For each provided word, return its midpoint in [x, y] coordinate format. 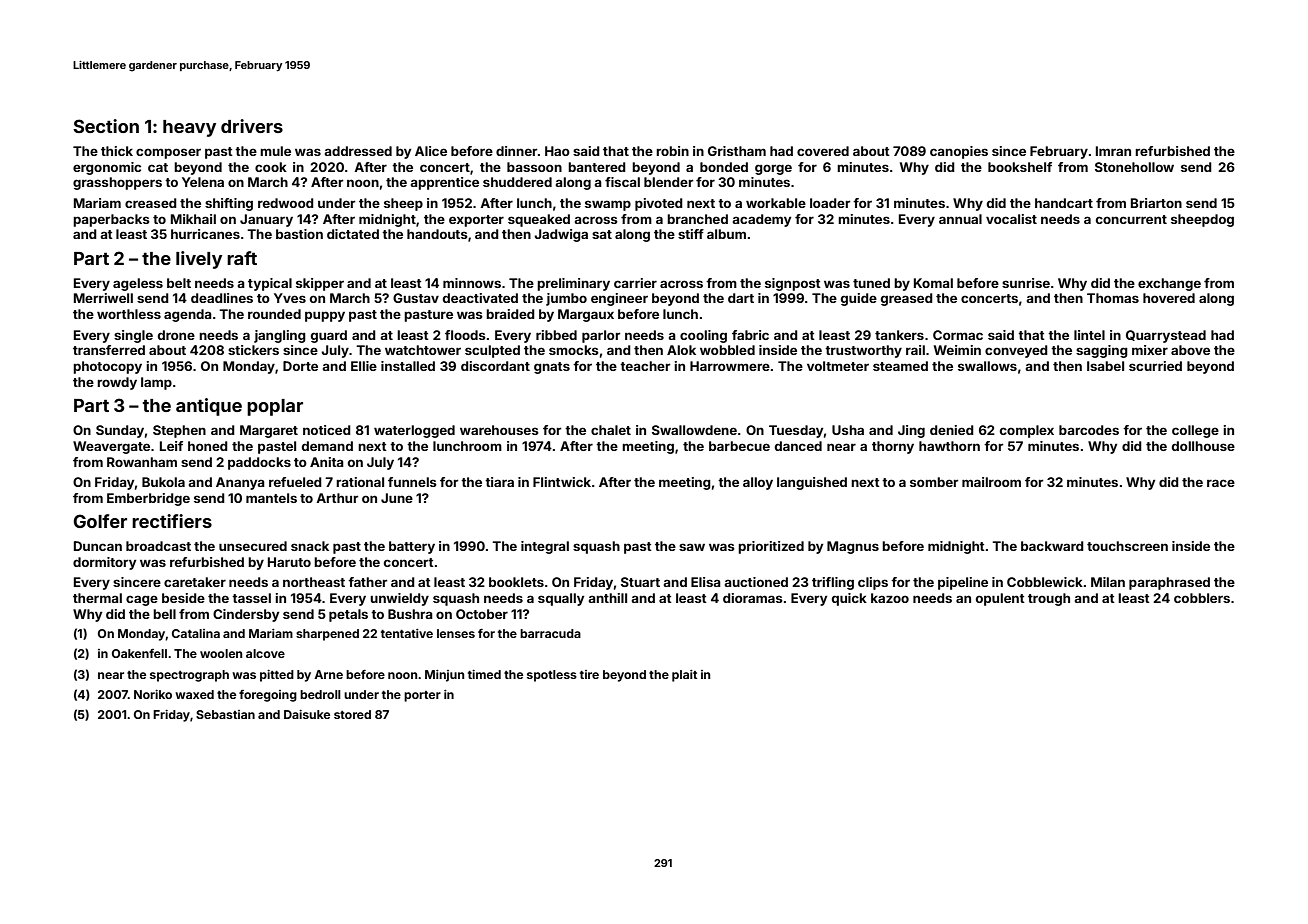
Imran [1113, 151]
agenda [188, 315]
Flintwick [562, 482]
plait [684, 676]
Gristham [737, 151]
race [1221, 483]
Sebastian [225, 714]
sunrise [1026, 283]
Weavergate [111, 447]
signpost [793, 284]
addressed [358, 151]
